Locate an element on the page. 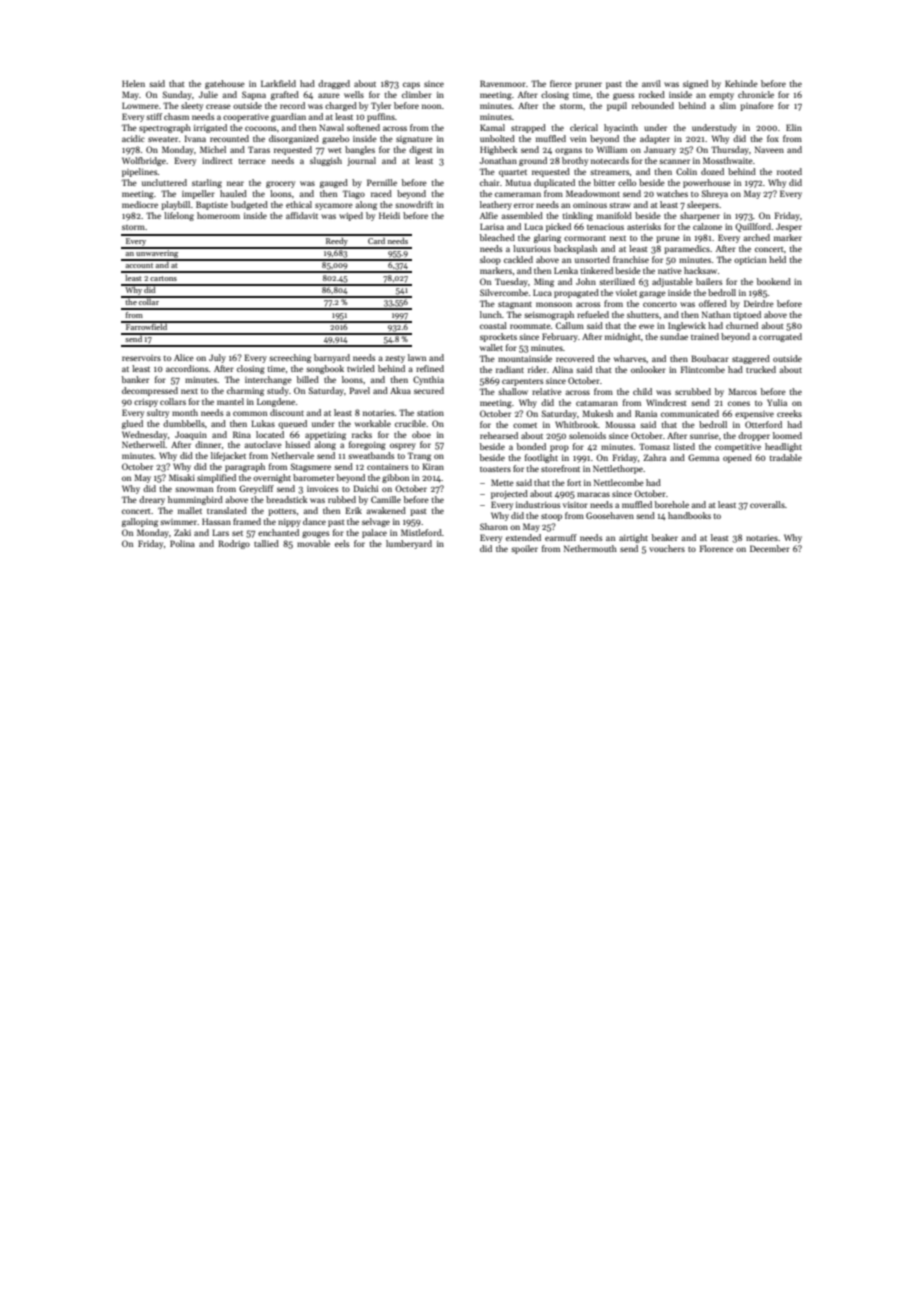  dragged is located at coordinates (334, 84).
